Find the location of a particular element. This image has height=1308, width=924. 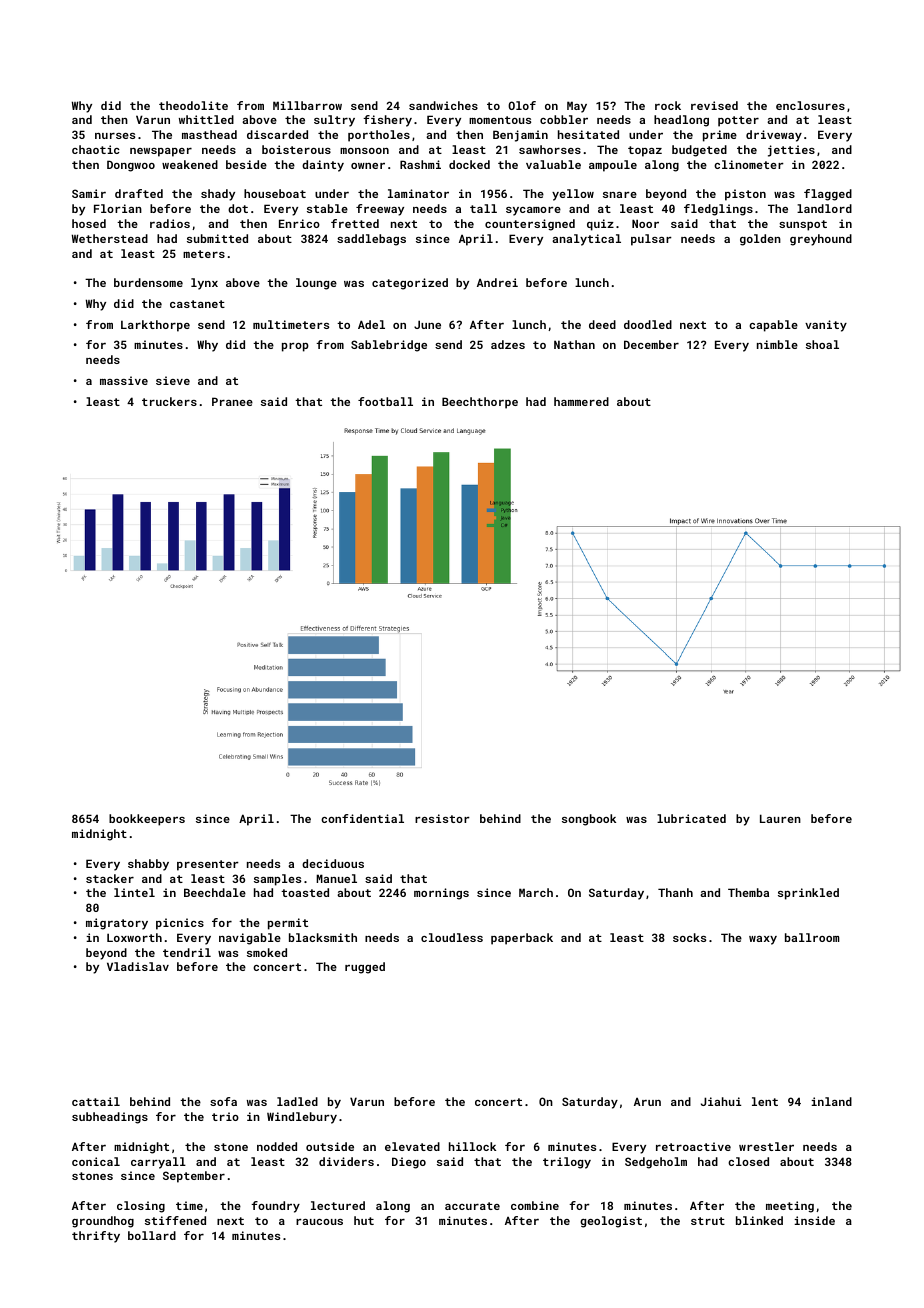

songbook is located at coordinates (589, 820).
